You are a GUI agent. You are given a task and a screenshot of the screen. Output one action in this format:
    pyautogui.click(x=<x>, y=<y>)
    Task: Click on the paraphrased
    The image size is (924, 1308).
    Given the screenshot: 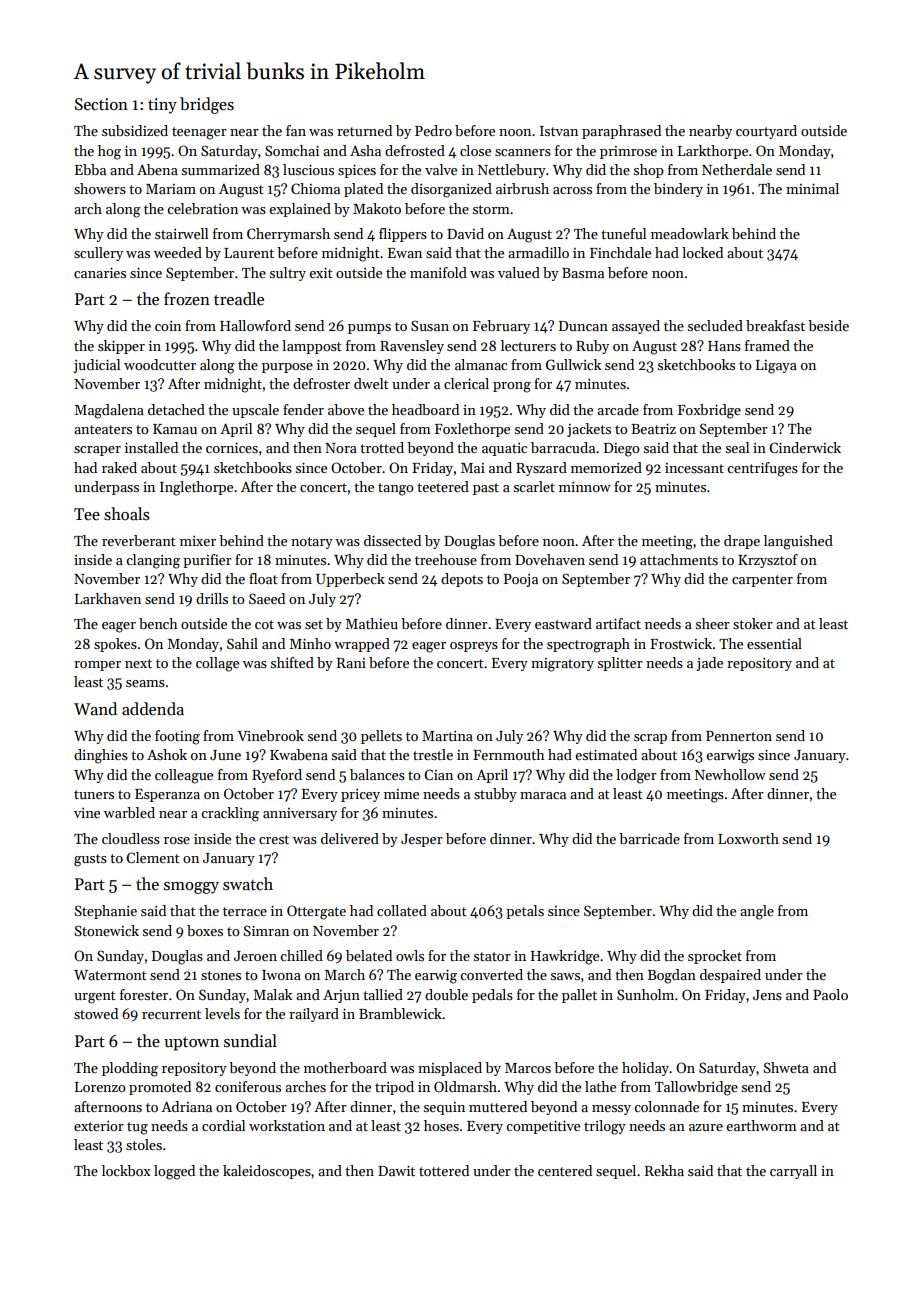 What is the action you would take?
    pyautogui.click(x=621, y=132)
